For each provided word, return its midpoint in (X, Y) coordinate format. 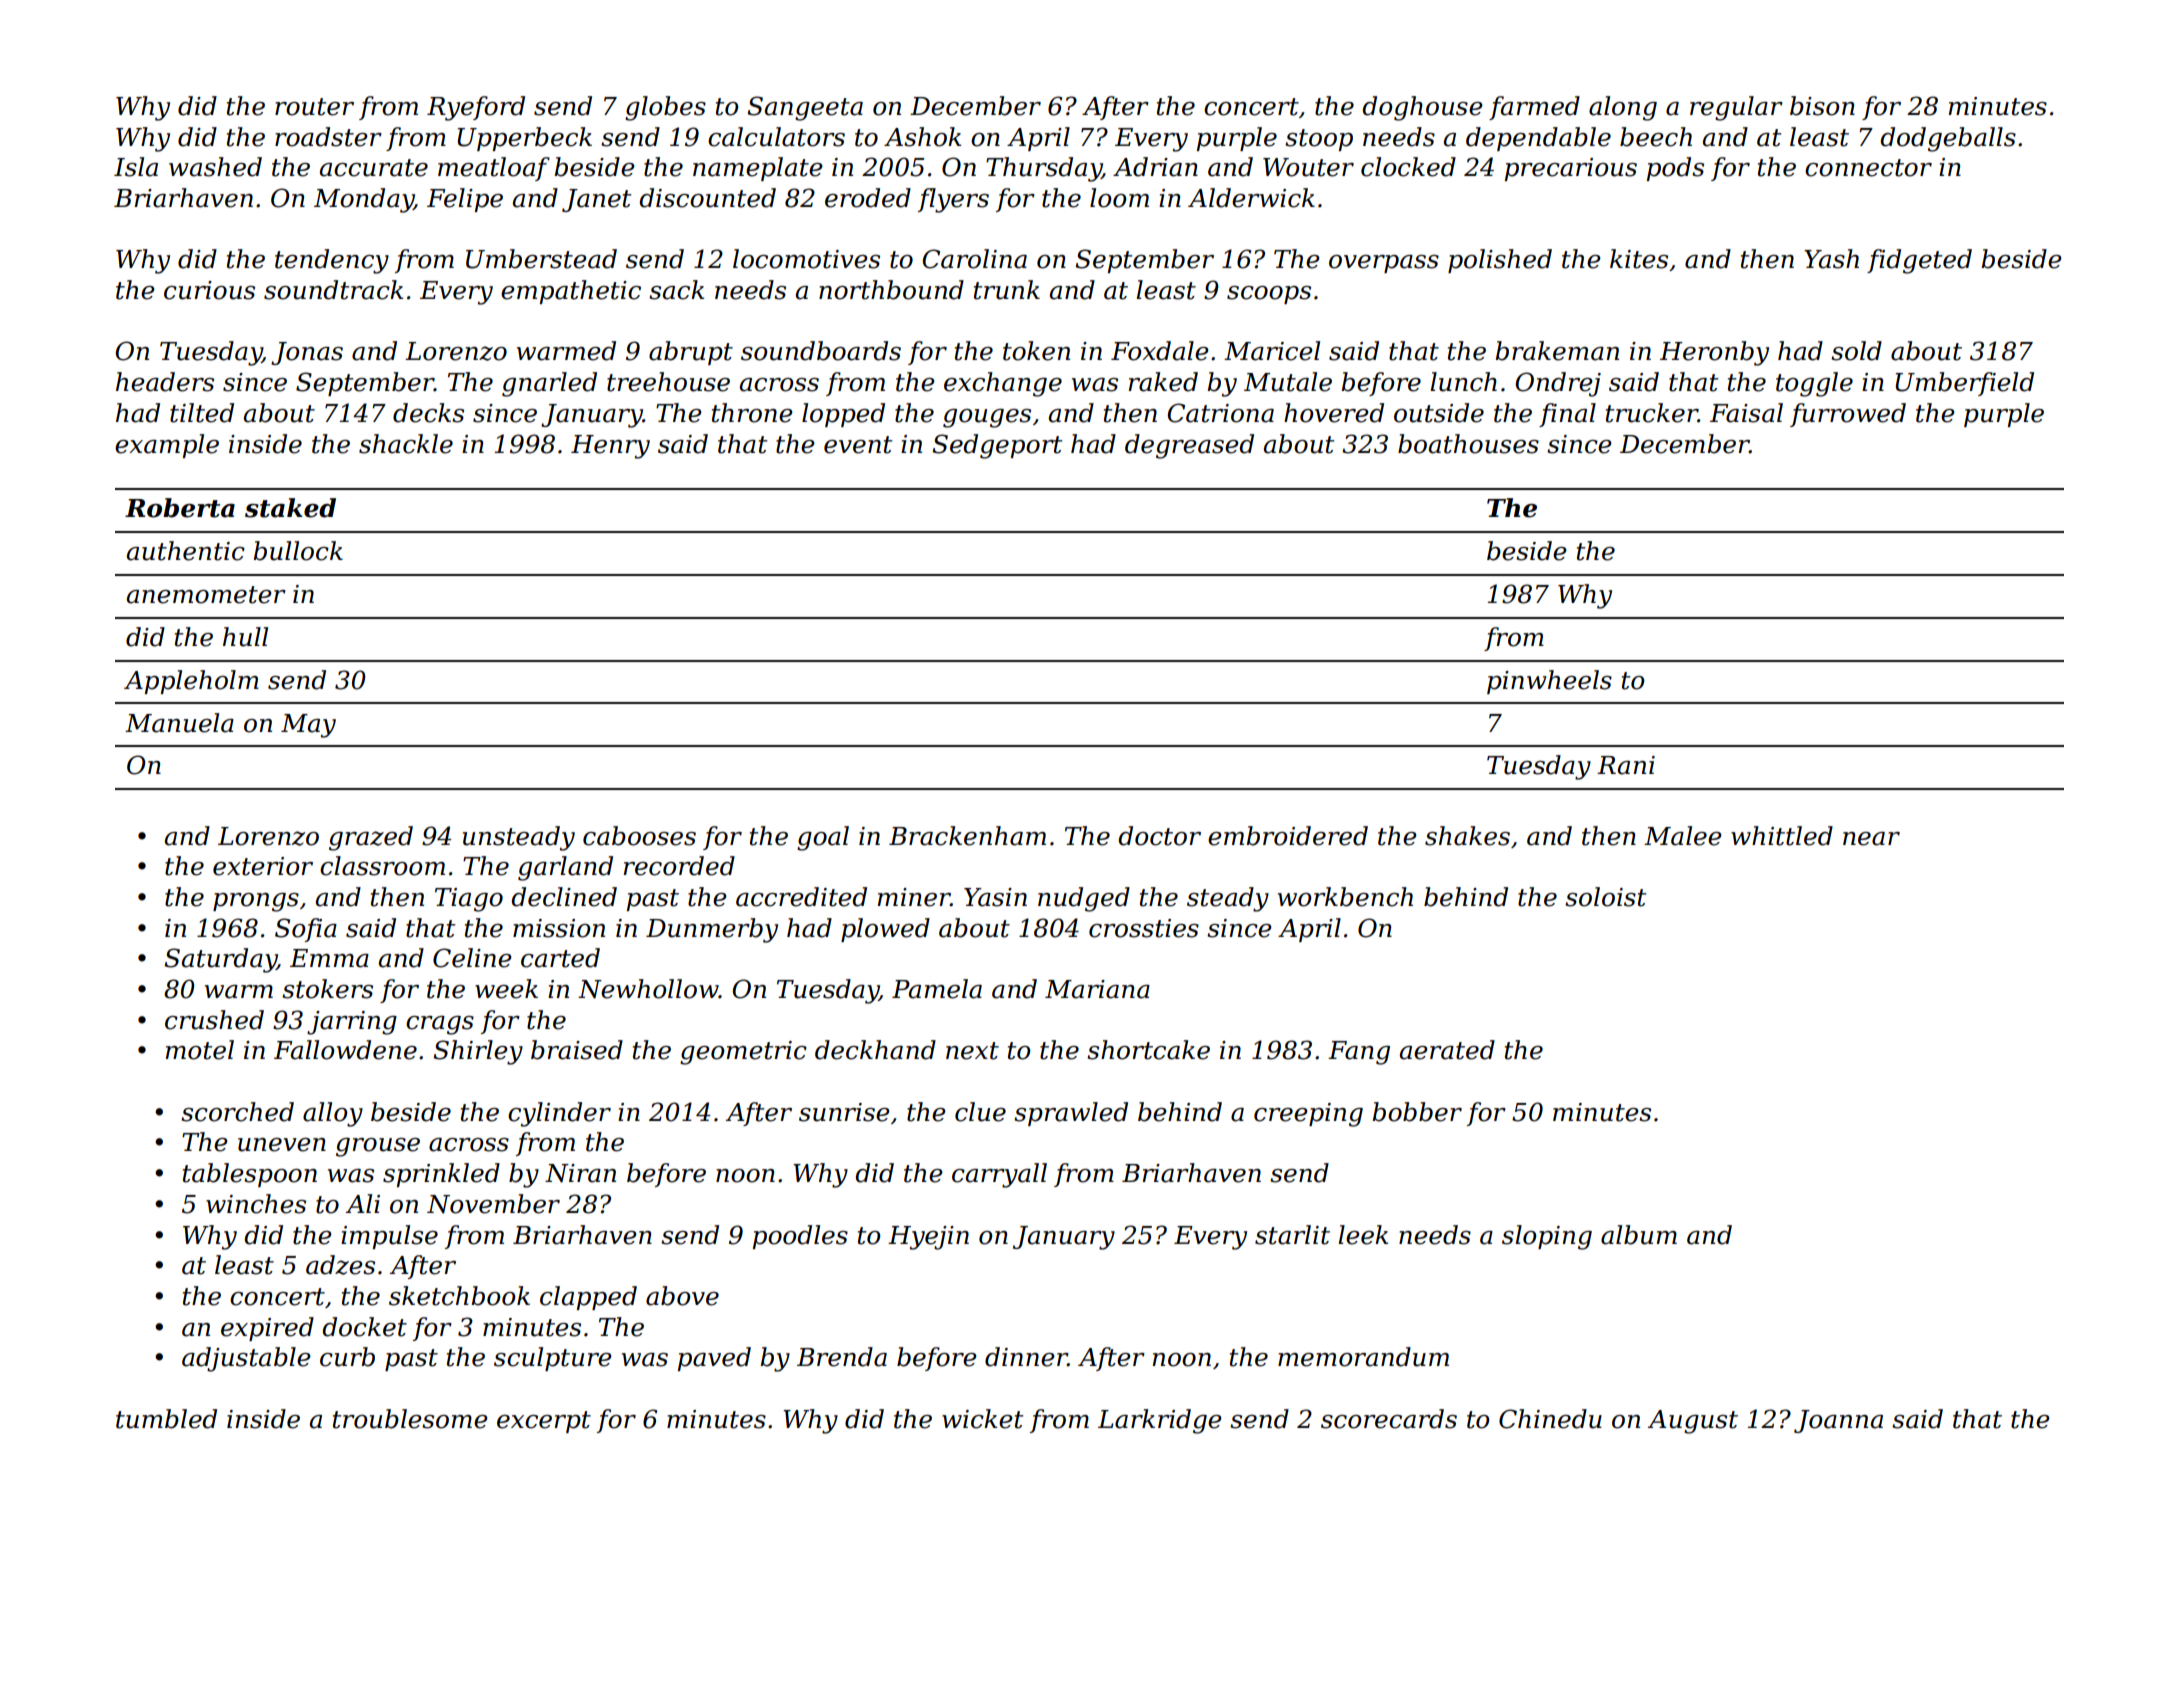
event (858, 445)
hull (245, 637)
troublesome (410, 1419)
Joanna (1838, 1421)
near (1871, 839)
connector (1868, 168)
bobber (1417, 1112)
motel (199, 1050)
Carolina (974, 259)
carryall (999, 1175)
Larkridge (1160, 1421)
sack (676, 290)
